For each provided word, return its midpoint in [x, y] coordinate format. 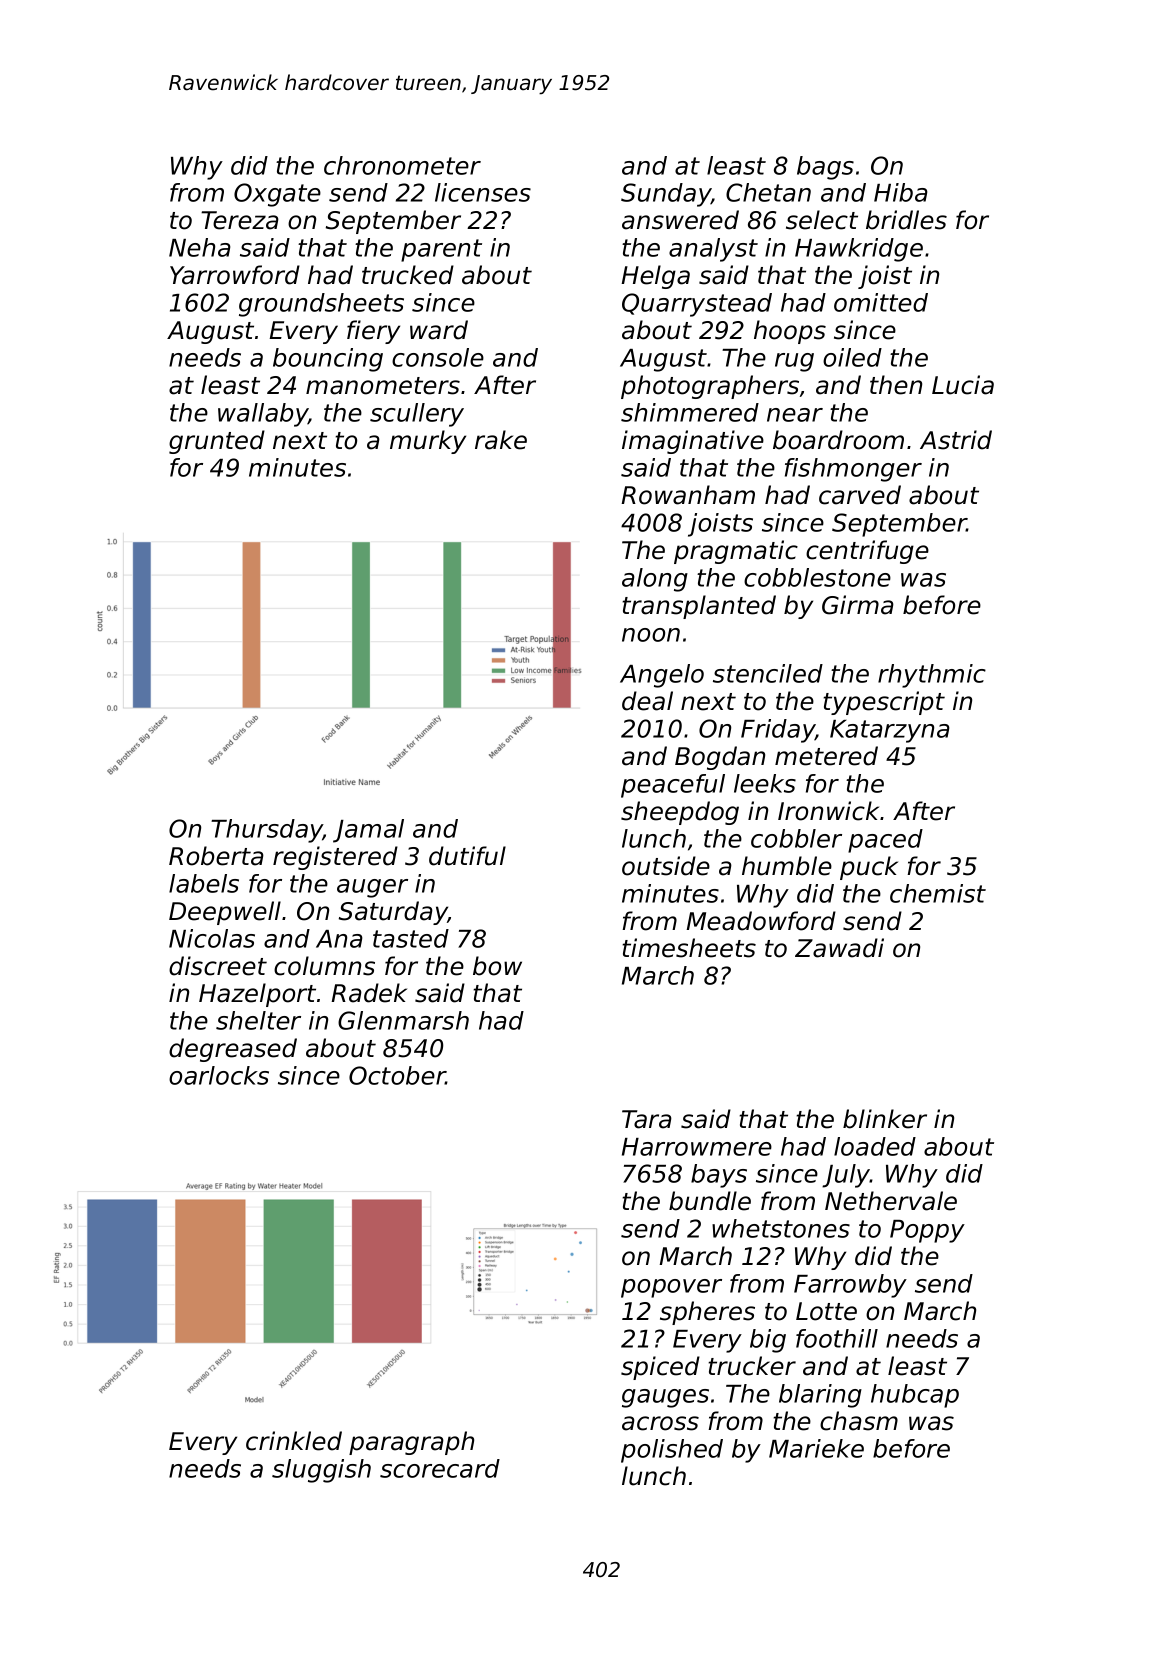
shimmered [690, 412]
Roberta [216, 856]
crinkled [294, 1441]
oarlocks [219, 1075]
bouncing [328, 360]
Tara [647, 1119]
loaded [875, 1146]
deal [647, 701]
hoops [790, 332]
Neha [200, 247]
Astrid [956, 440]
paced [885, 841]
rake [501, 440]
